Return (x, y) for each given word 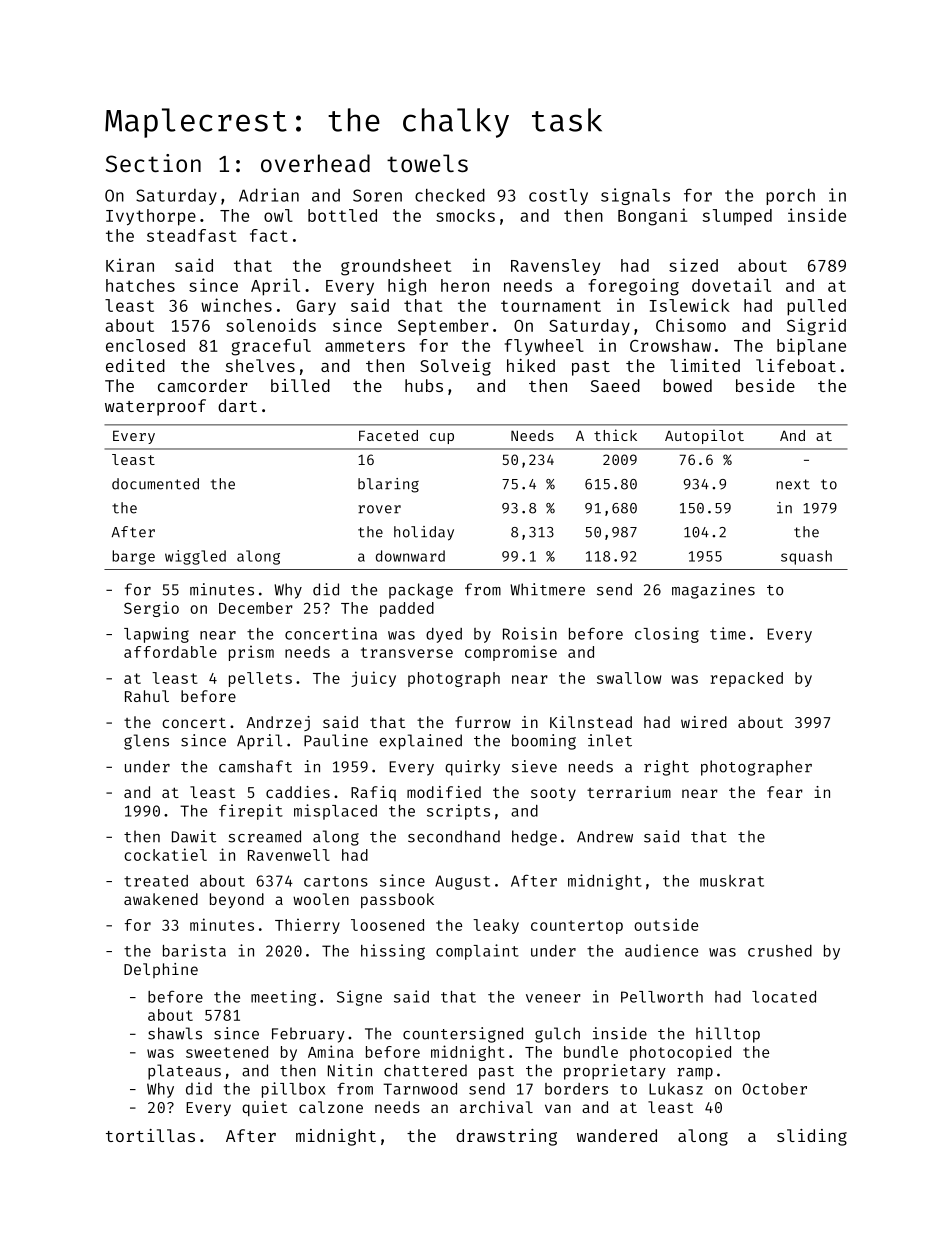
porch (790, 197)
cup (442, 438)
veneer (553, 998)
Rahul (147, 696)
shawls (175, 1033)
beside (765, 385)
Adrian (269, 195)
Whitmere (547, 589)
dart (237, 405)
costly (558, 197)
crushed (780, 951)
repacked (746, 679)
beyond (237, 900)
